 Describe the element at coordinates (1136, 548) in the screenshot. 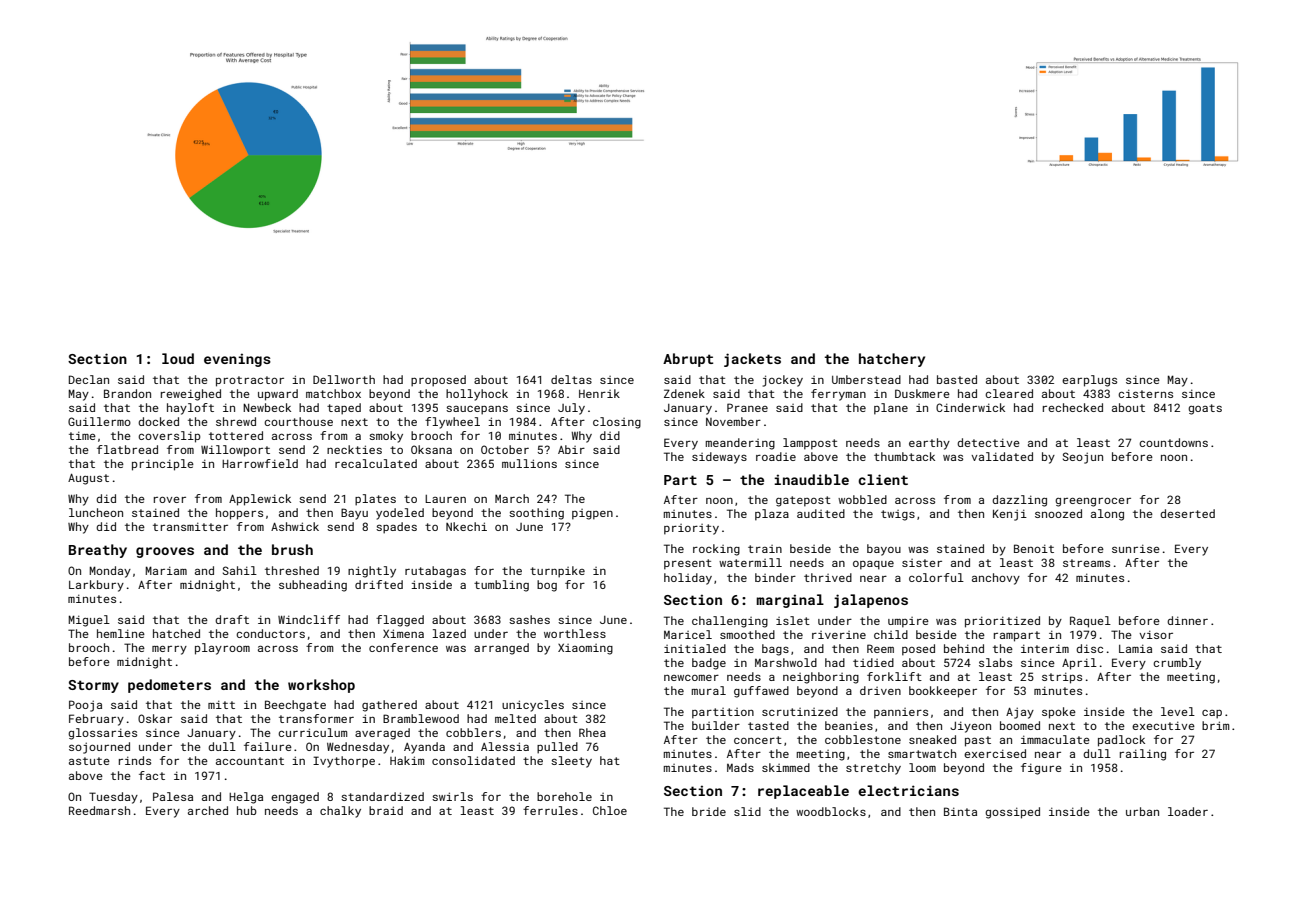

I see `sunrise` at that location.
